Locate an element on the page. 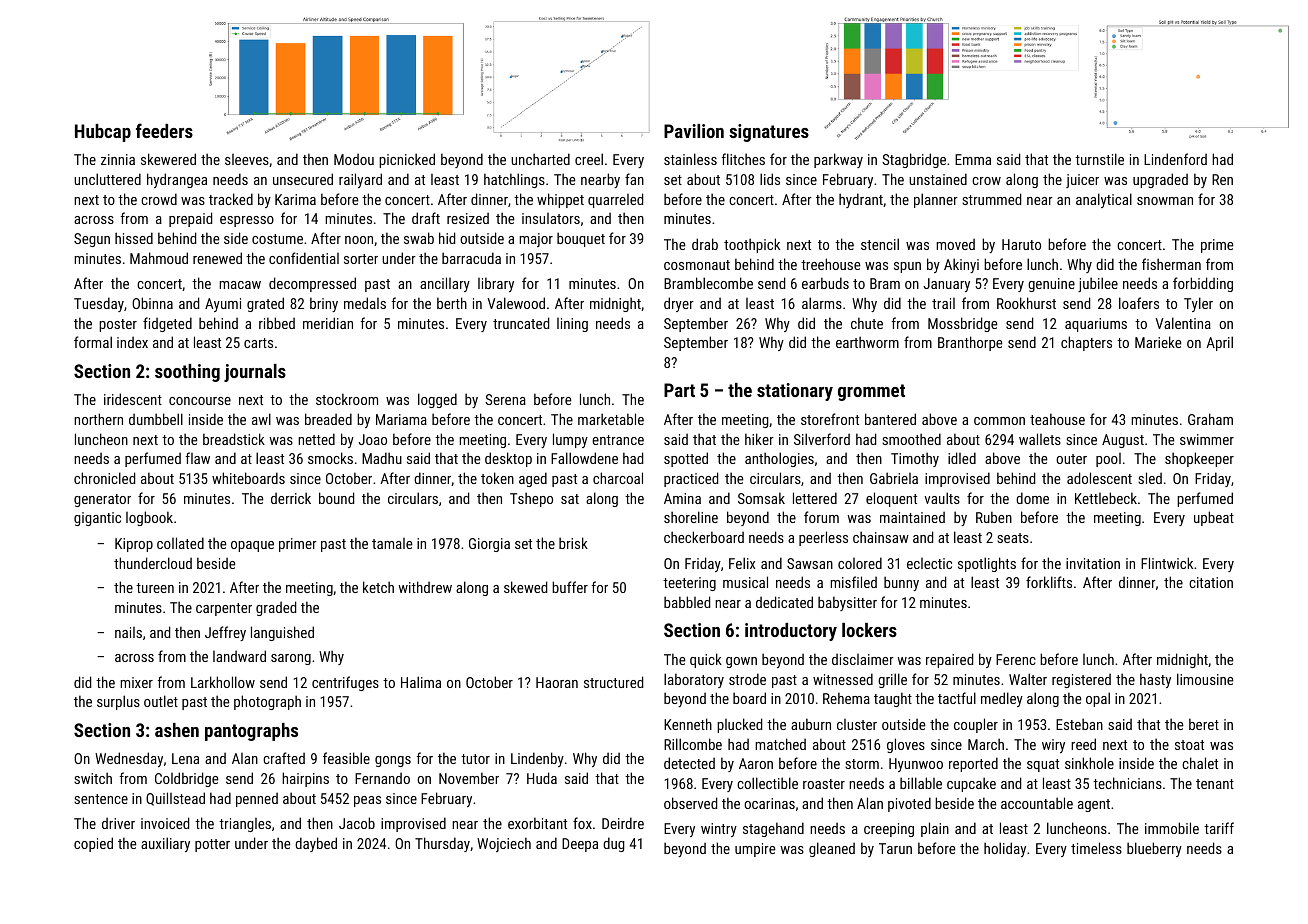 The width and height of the document is (1308, 924). hydrant is located at coordinates (861, 200).
